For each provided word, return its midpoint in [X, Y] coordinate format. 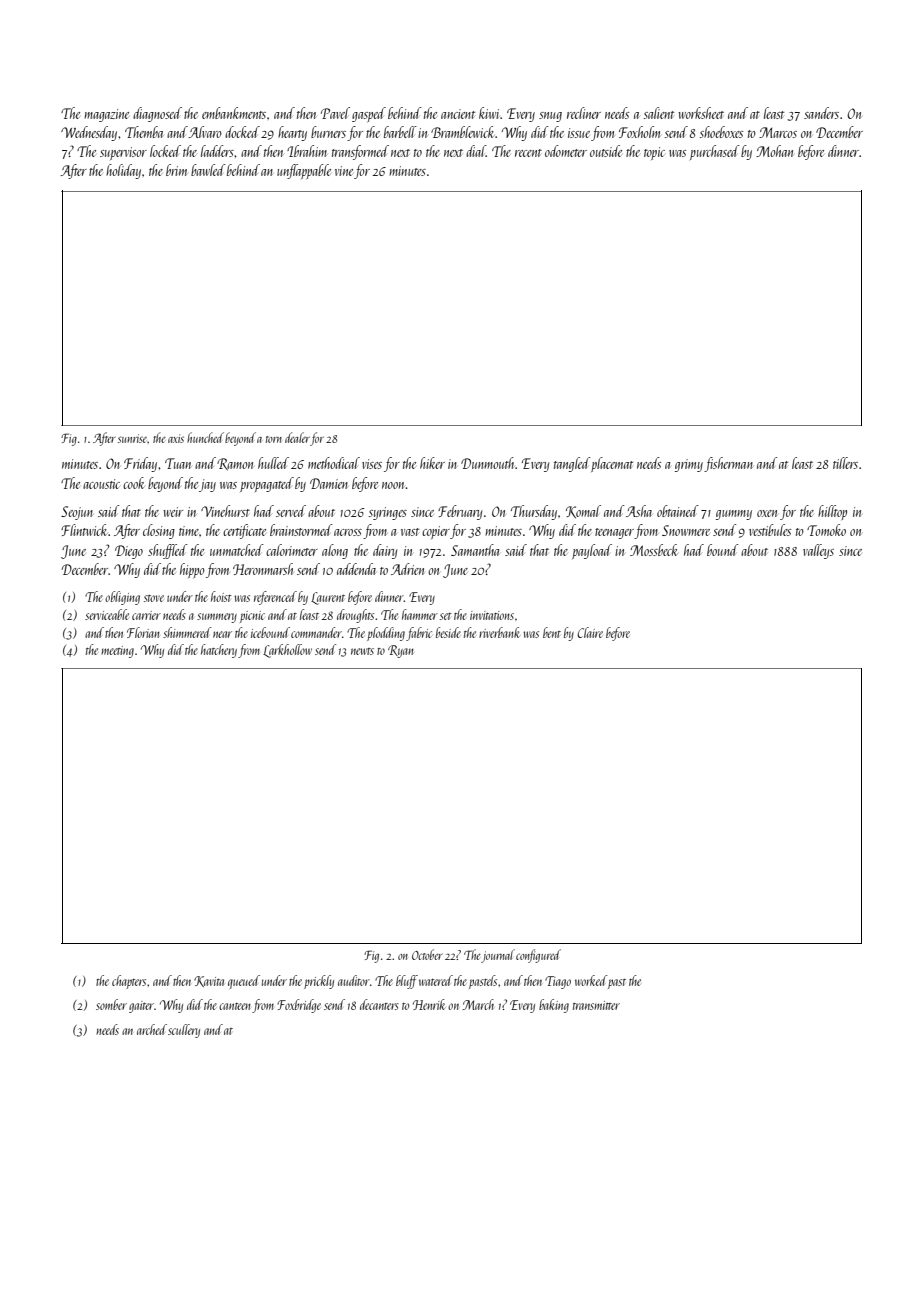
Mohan [774, 151]
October [427, 954]
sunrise [133, 438]
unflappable [304, 171]
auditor [354, 980]
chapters [129, 982]
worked [591, 980]
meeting [117, 652]
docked [242, 132]
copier [436, 532]
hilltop [832, 512]
